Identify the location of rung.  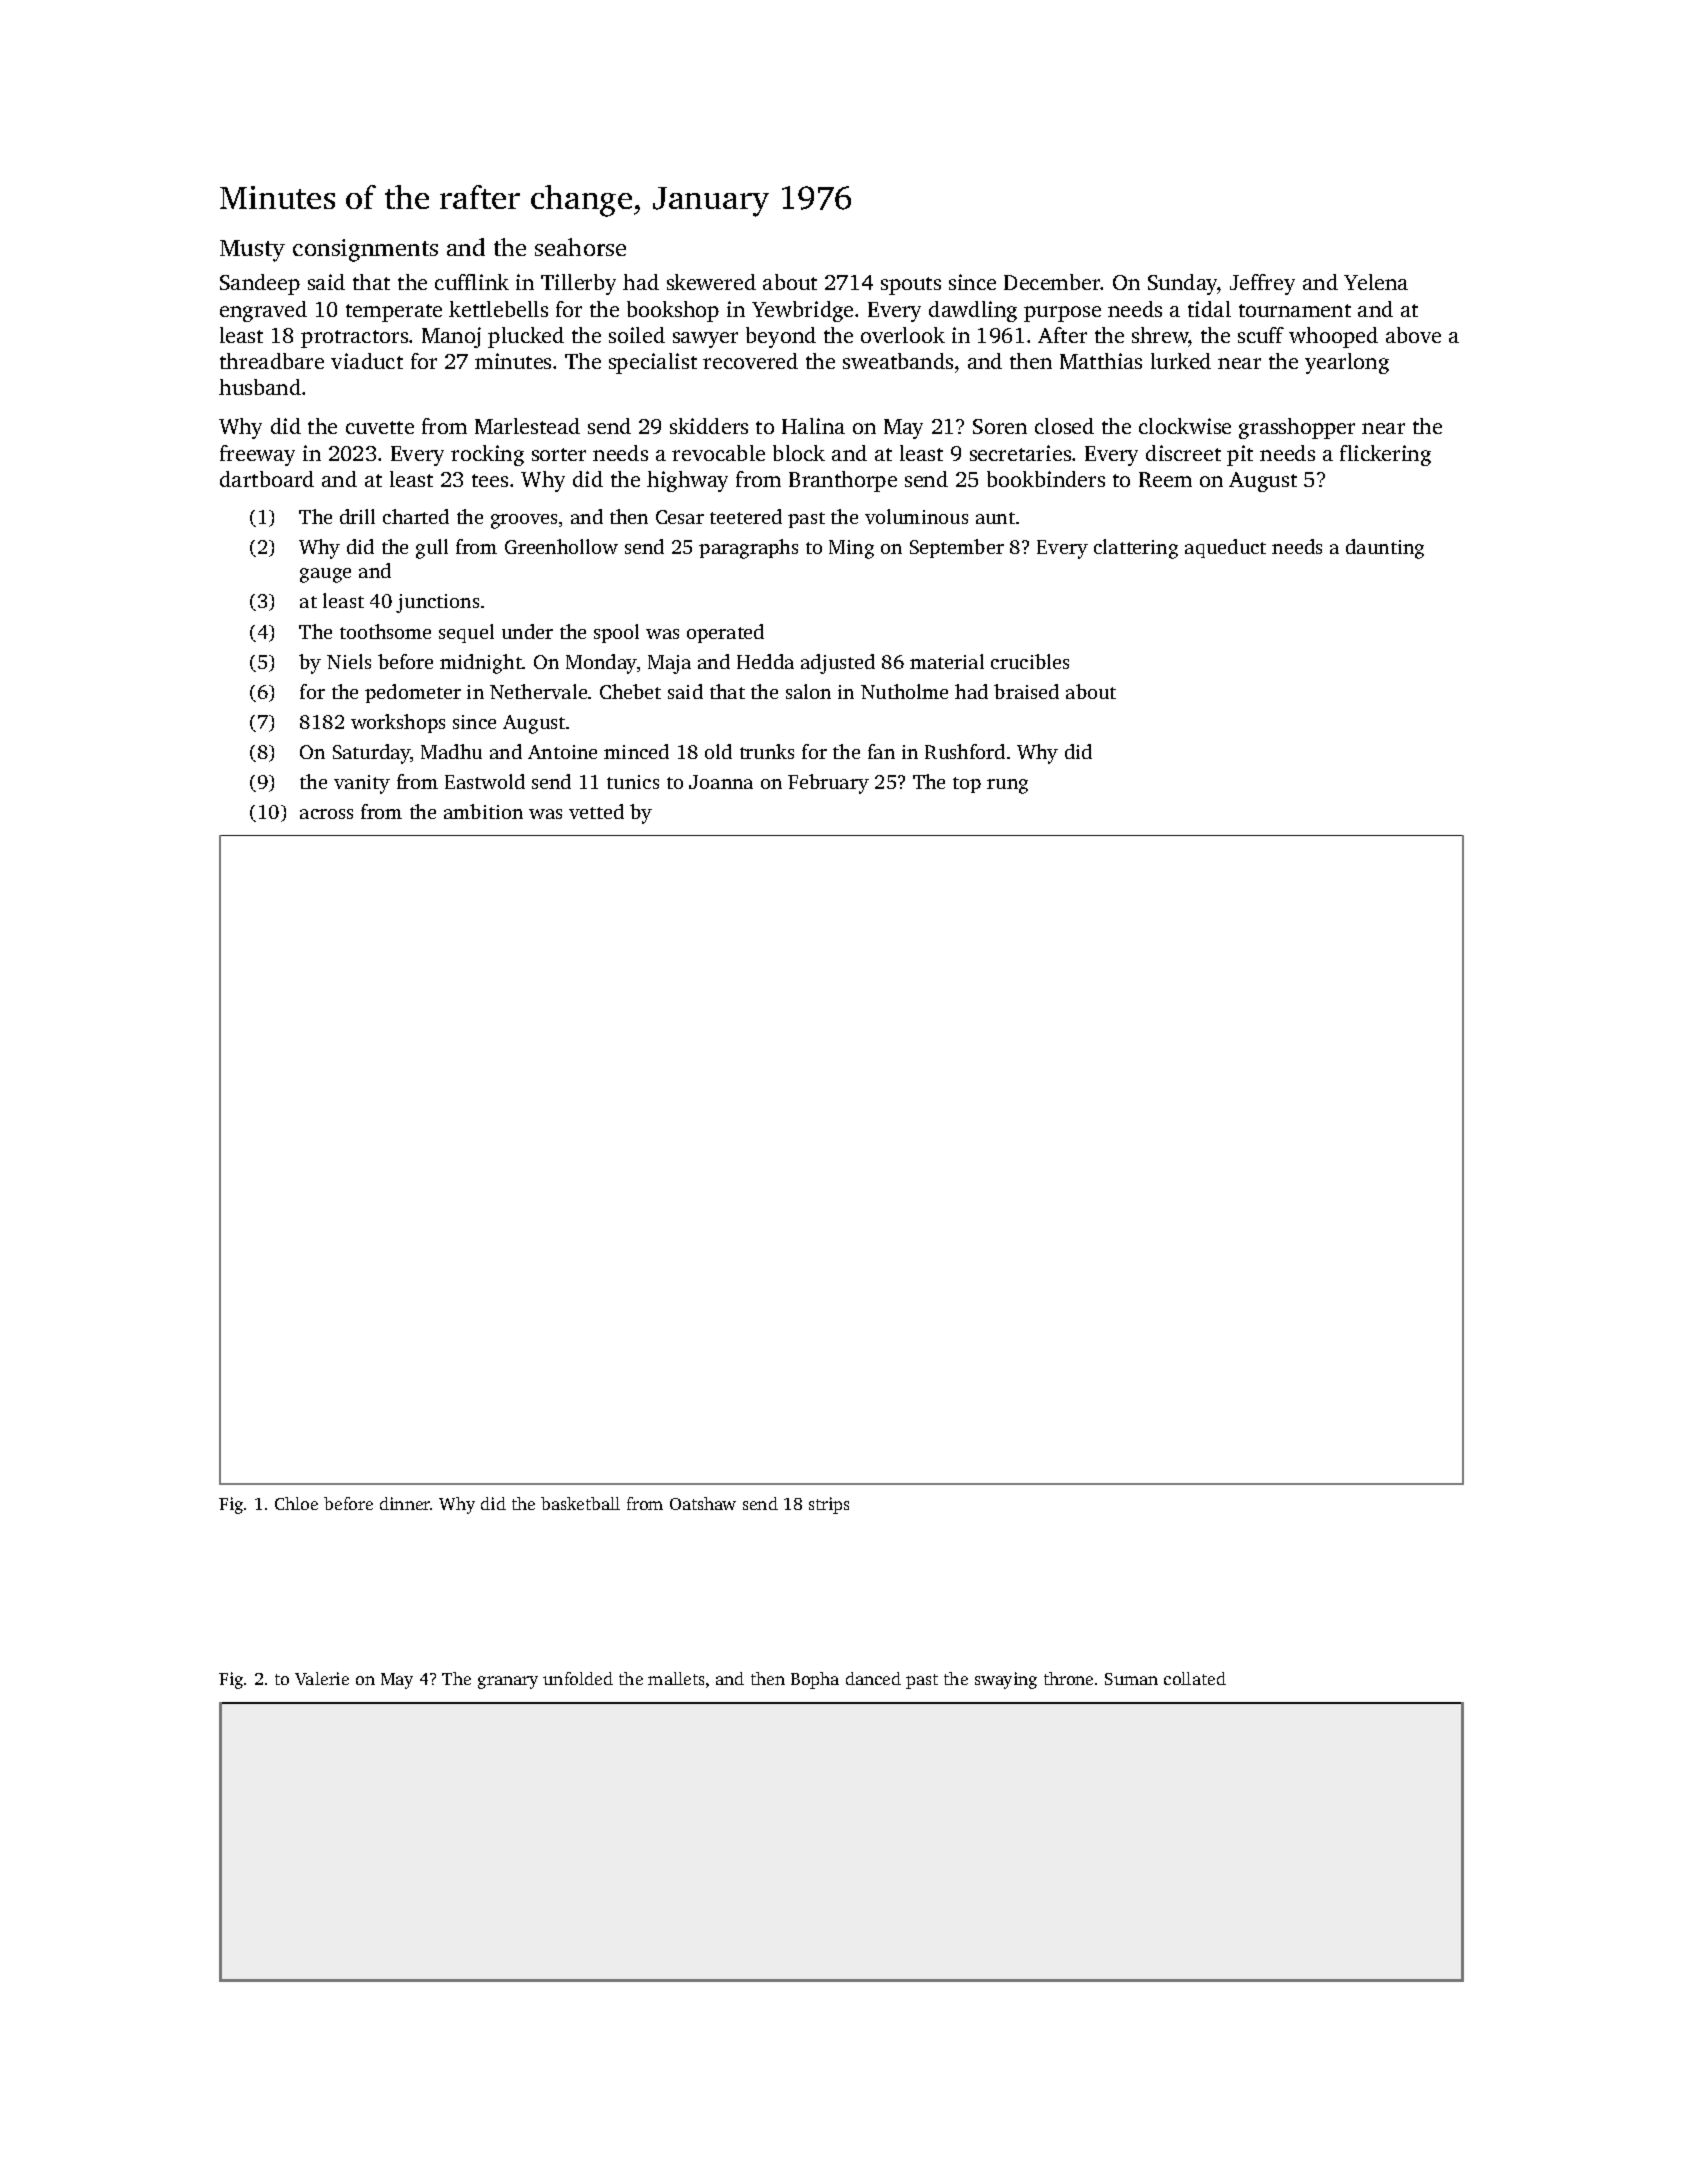
(1007, 786).
